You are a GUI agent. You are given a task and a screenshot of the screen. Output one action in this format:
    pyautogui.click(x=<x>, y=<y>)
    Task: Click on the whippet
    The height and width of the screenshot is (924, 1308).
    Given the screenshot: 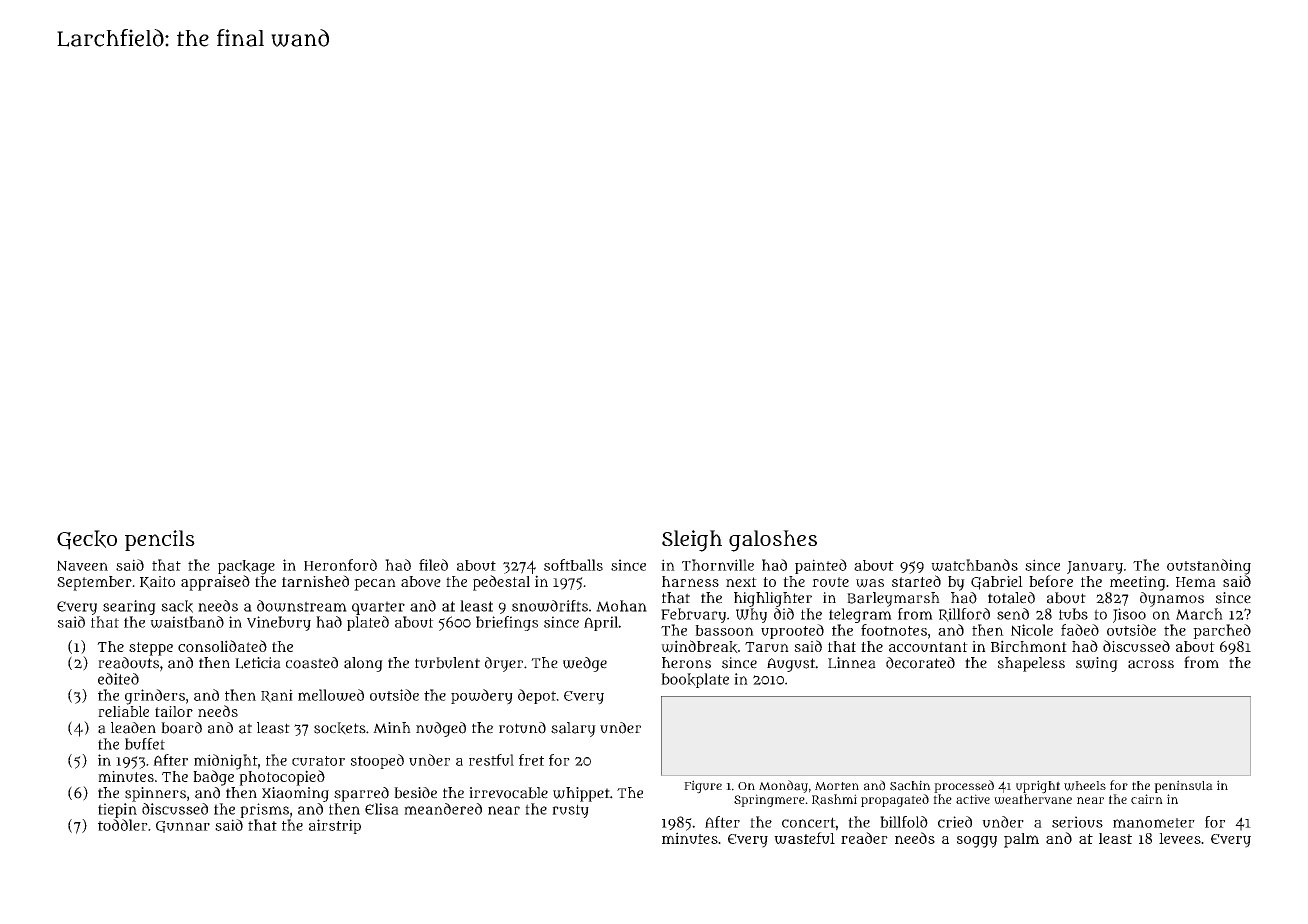 What is the action you would take?
    pyautogui.click(x=581, y=794)
